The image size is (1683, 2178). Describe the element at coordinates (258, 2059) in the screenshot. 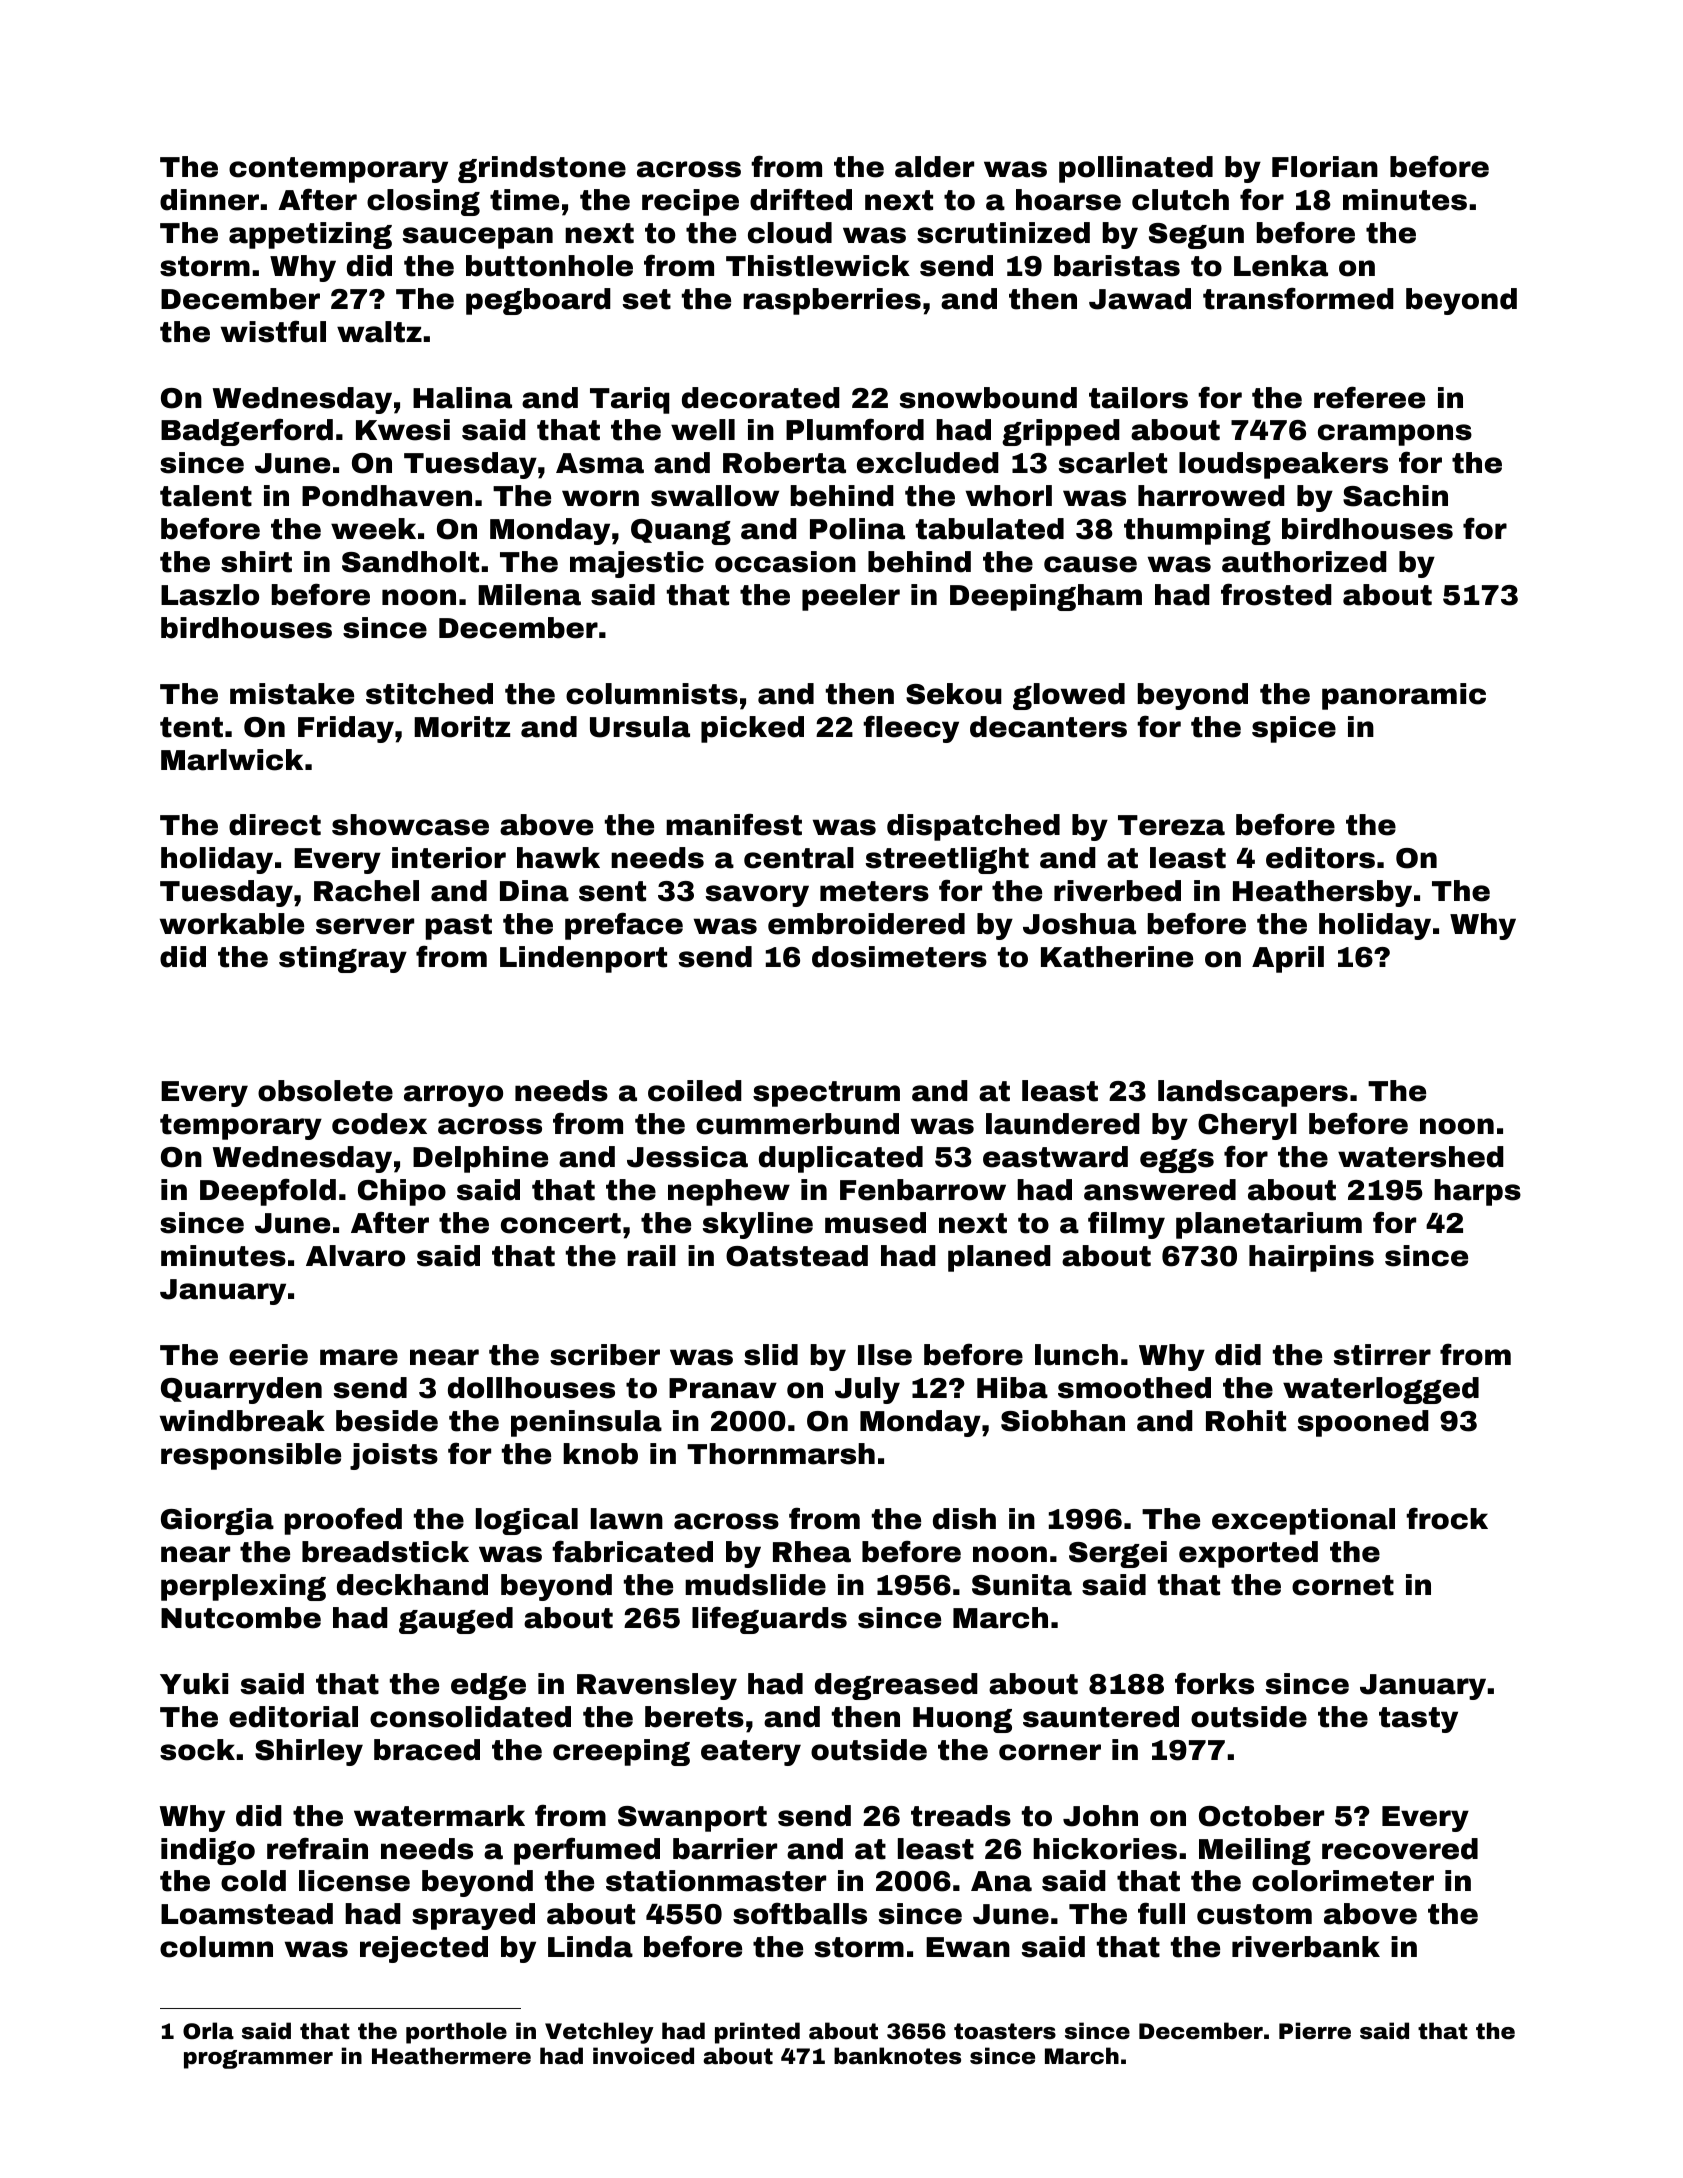

I see `programmer` at that location.
